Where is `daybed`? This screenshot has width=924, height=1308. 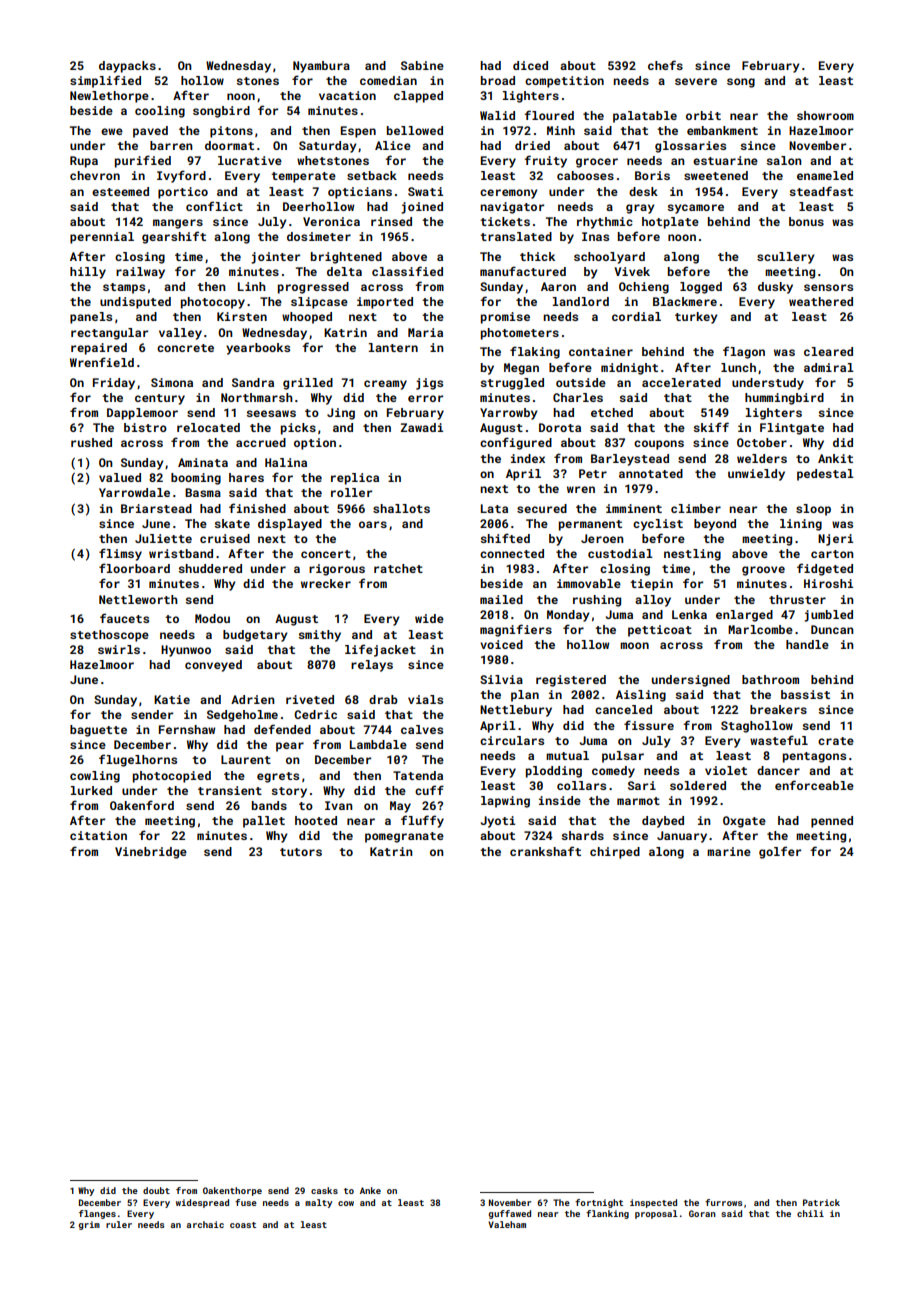
daybed is located at coordinates (663, 822).
